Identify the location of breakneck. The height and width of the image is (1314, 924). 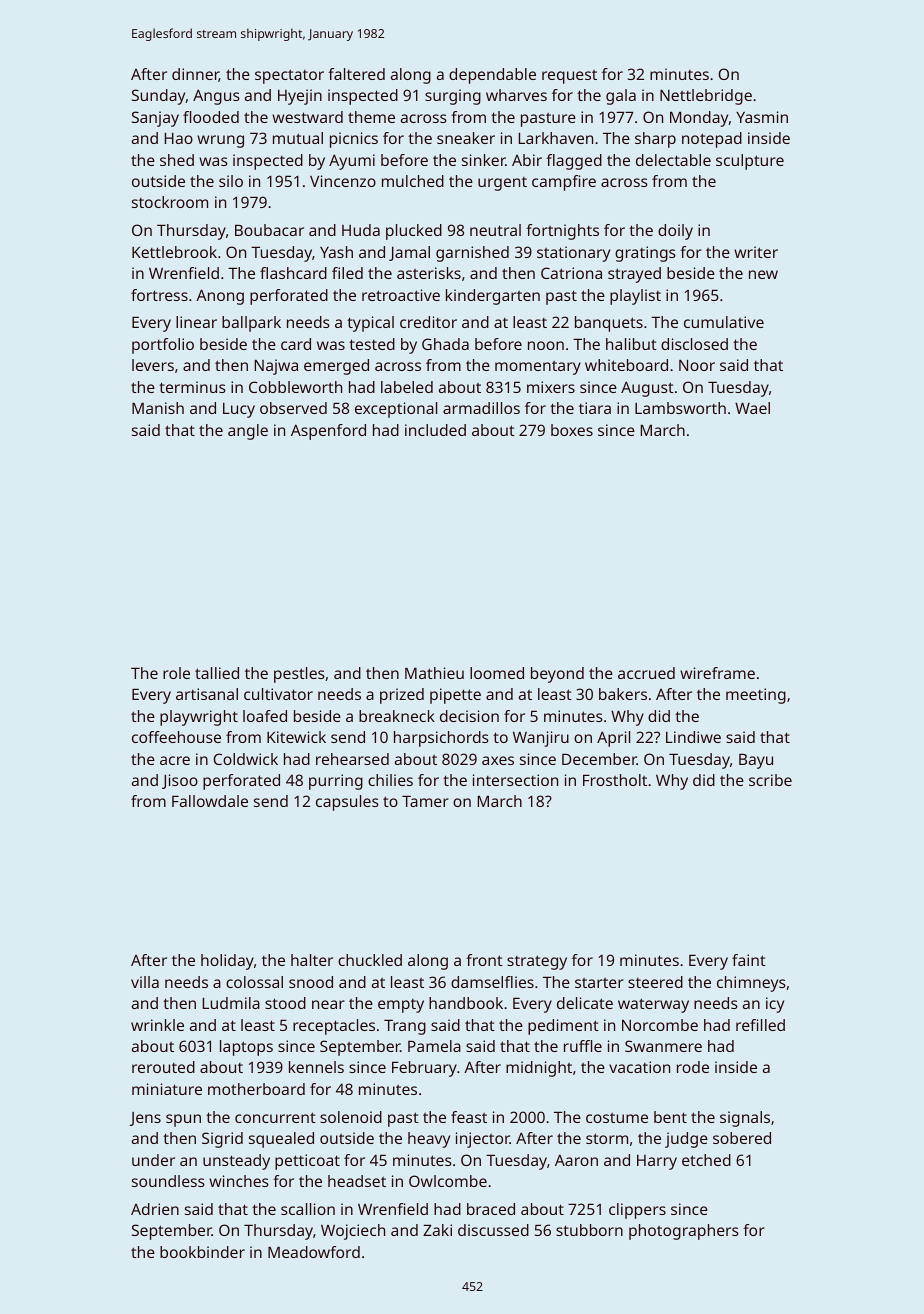
(397, 716).
